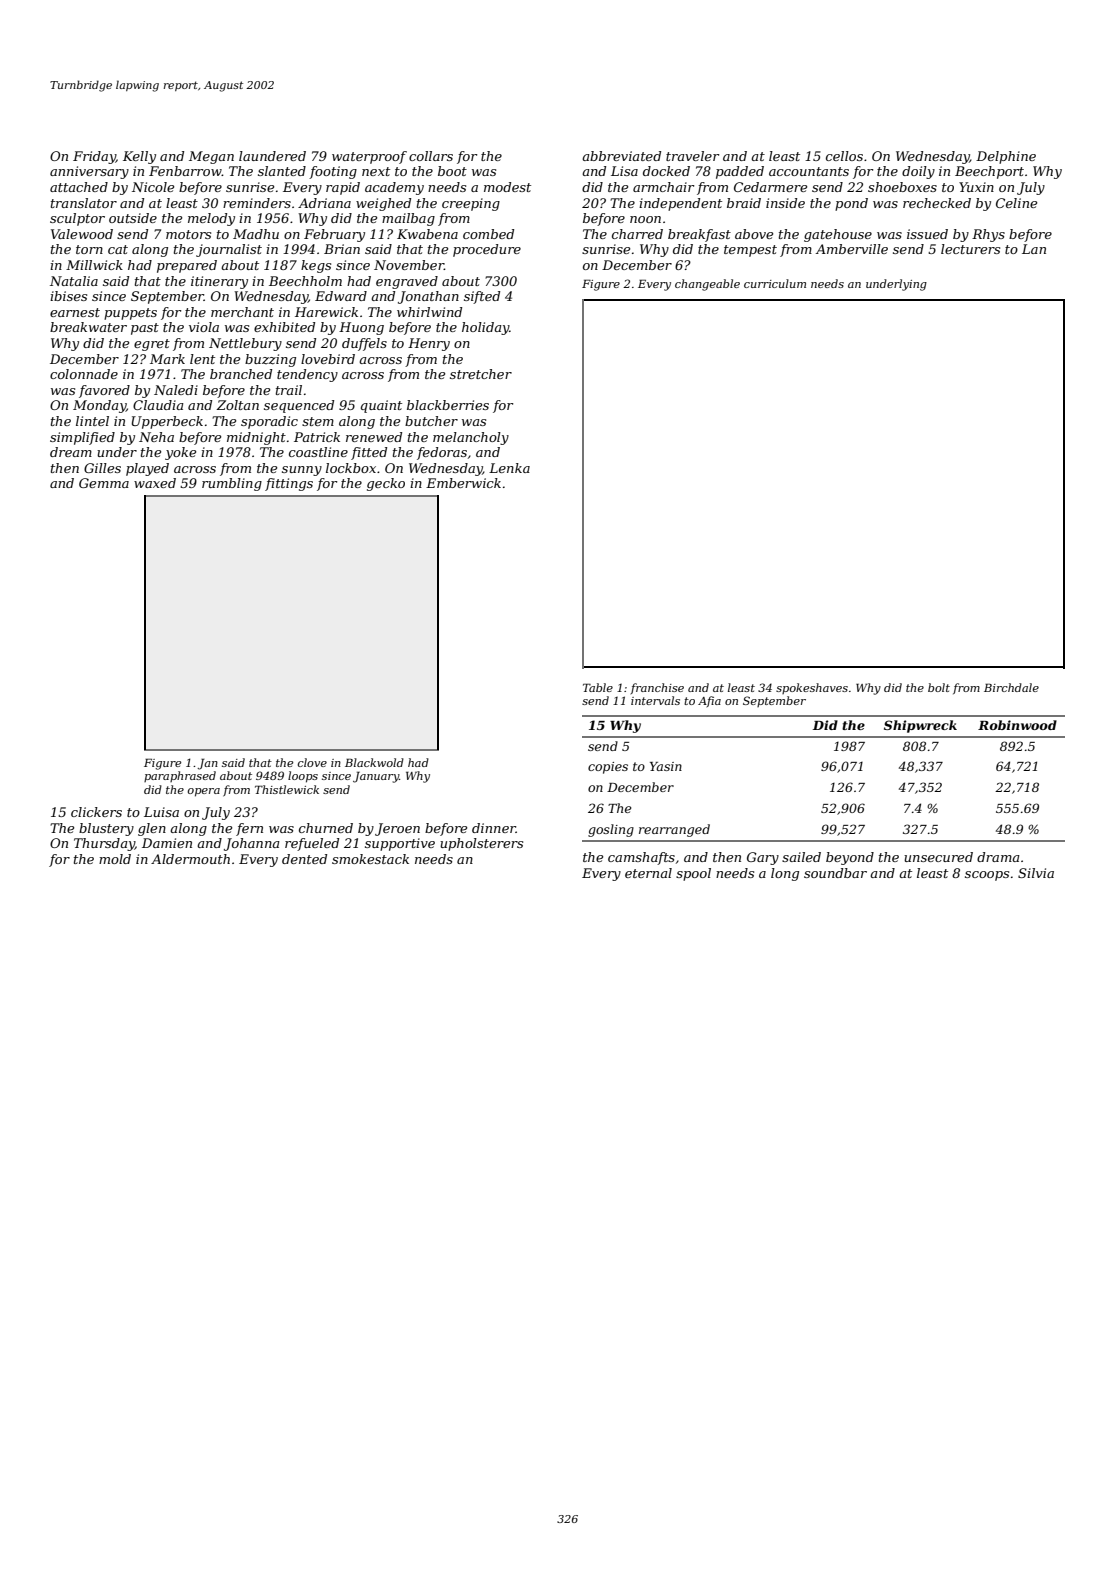  Describe the element at coordinates (84, 374) in the screenshot. I see `colonnade` at that location.
